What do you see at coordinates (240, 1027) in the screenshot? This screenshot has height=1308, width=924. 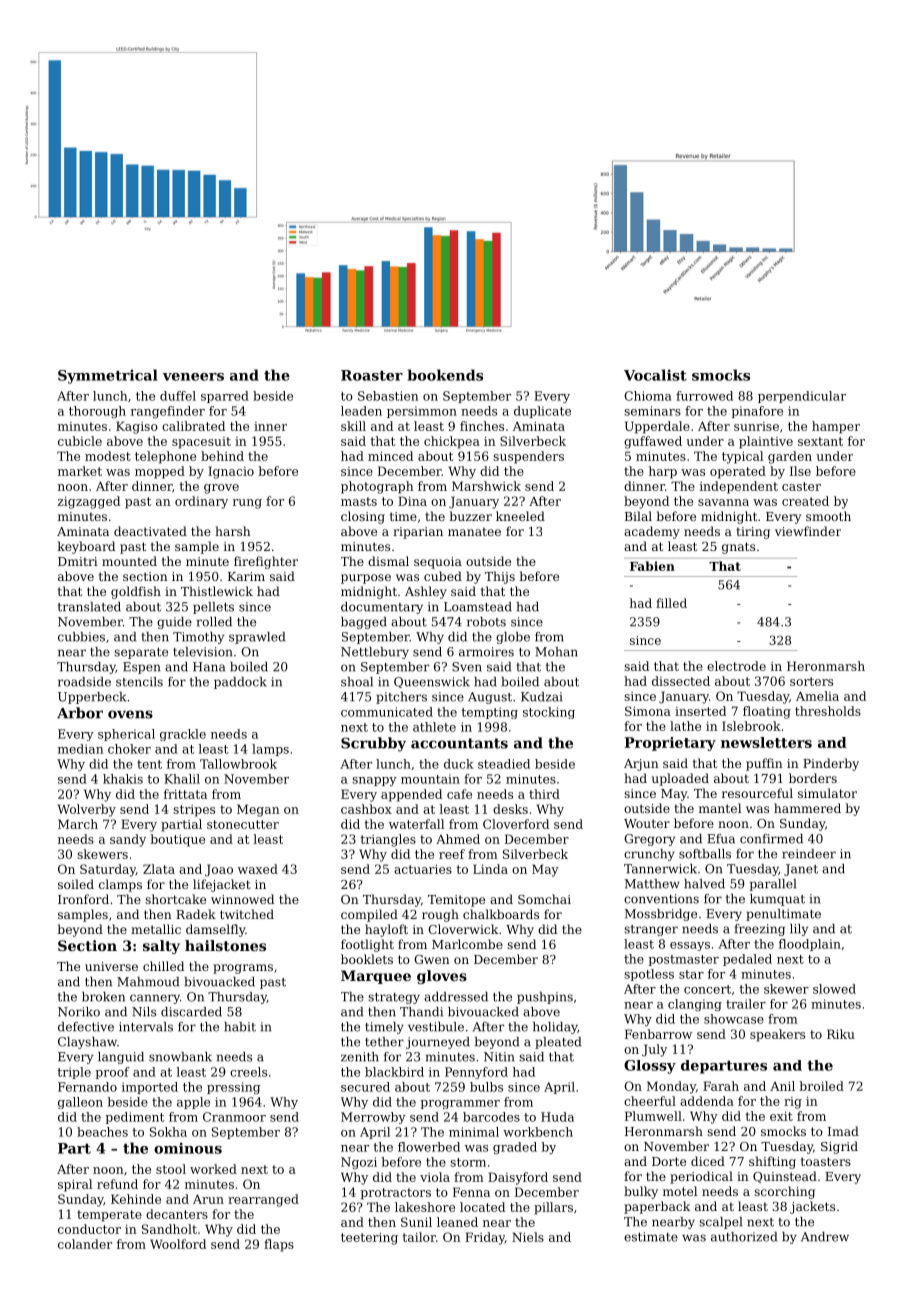 I see `habit` at bounding box center [240, 1027].
